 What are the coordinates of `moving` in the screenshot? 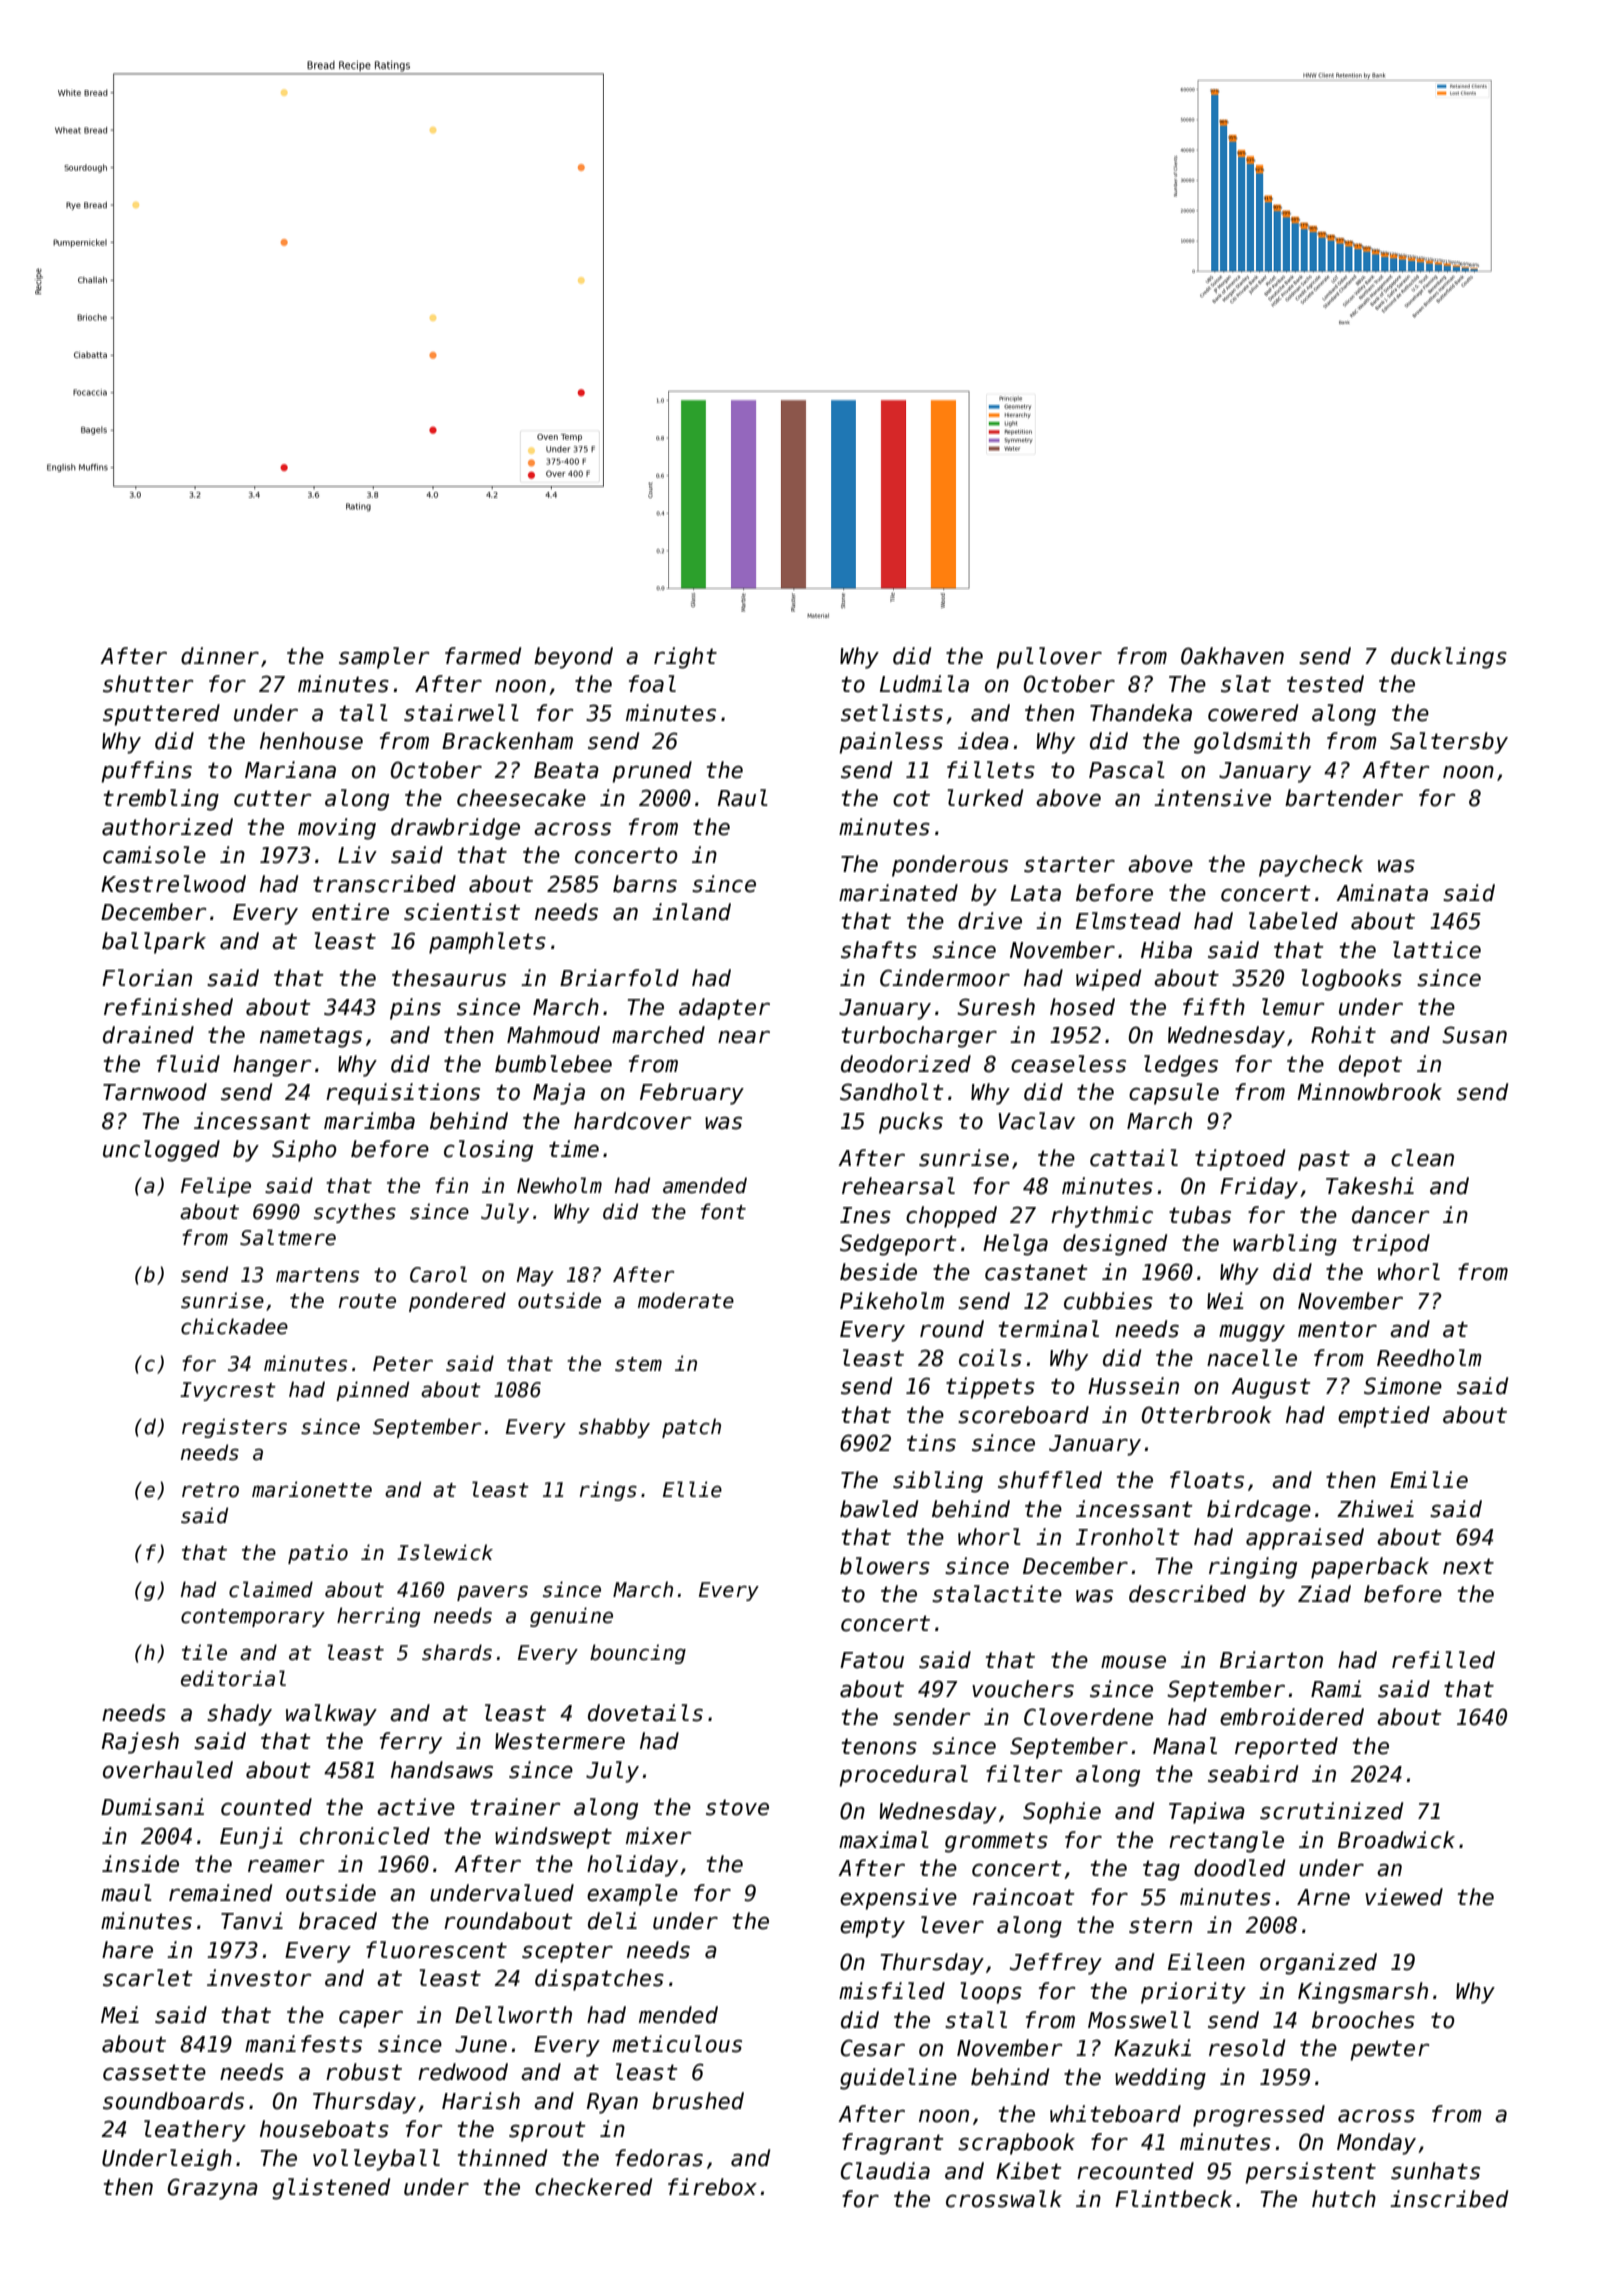 It's located at (337, 829).
